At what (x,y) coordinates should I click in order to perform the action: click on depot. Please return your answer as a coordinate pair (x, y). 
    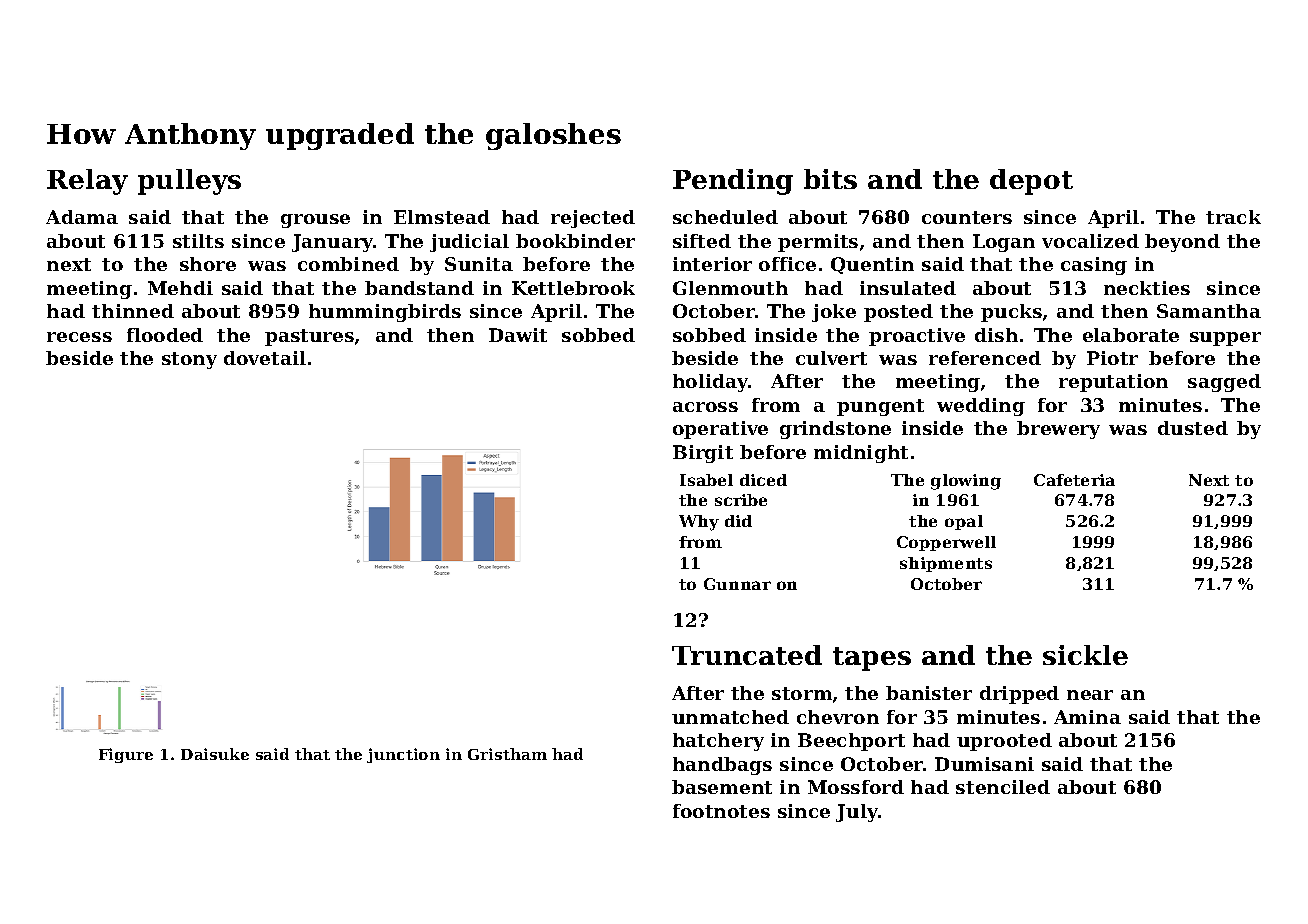
    Looking at the image, I should click on (1031, 182).
